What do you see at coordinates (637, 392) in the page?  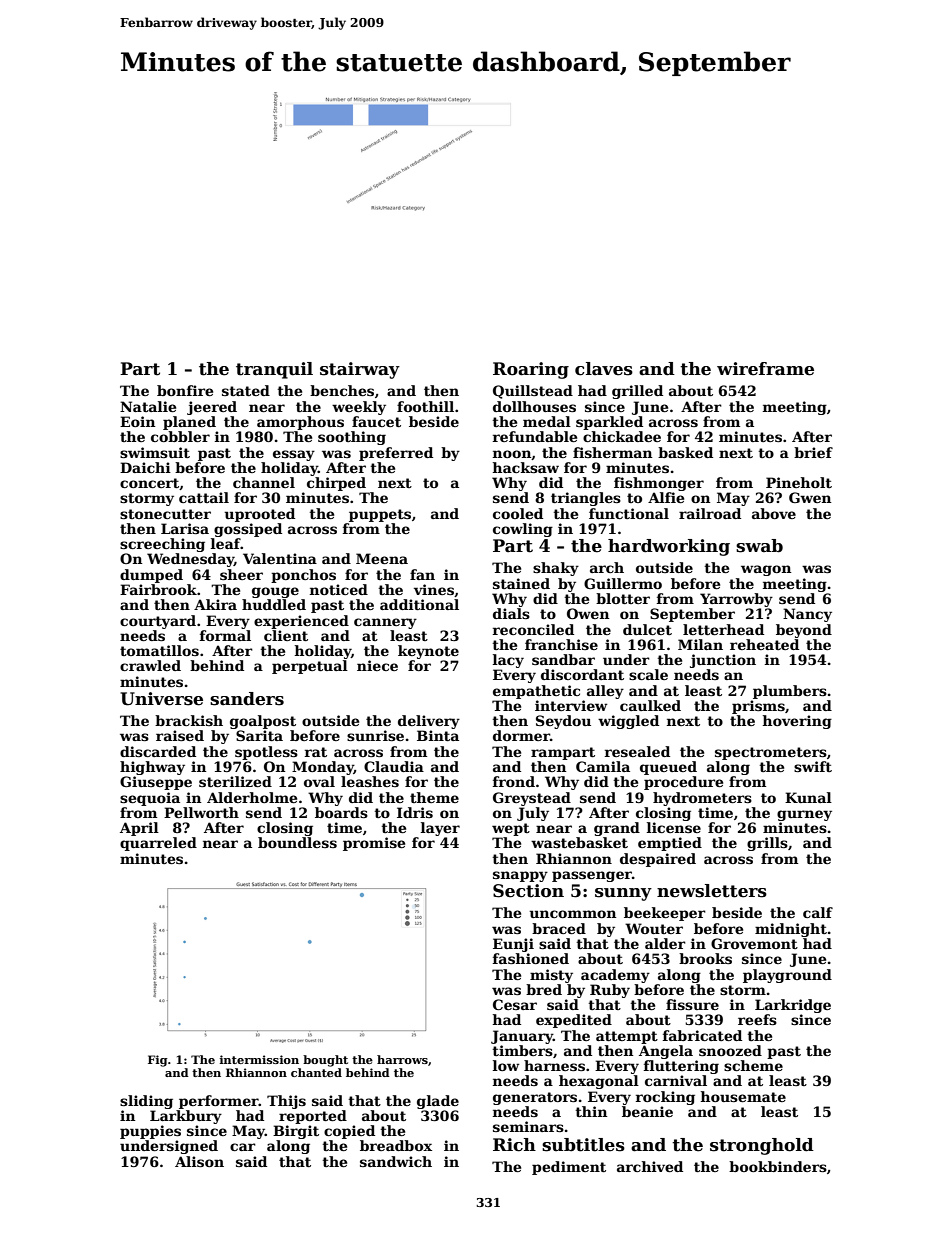 I see `grilled` at bounding box center [637, 392].
